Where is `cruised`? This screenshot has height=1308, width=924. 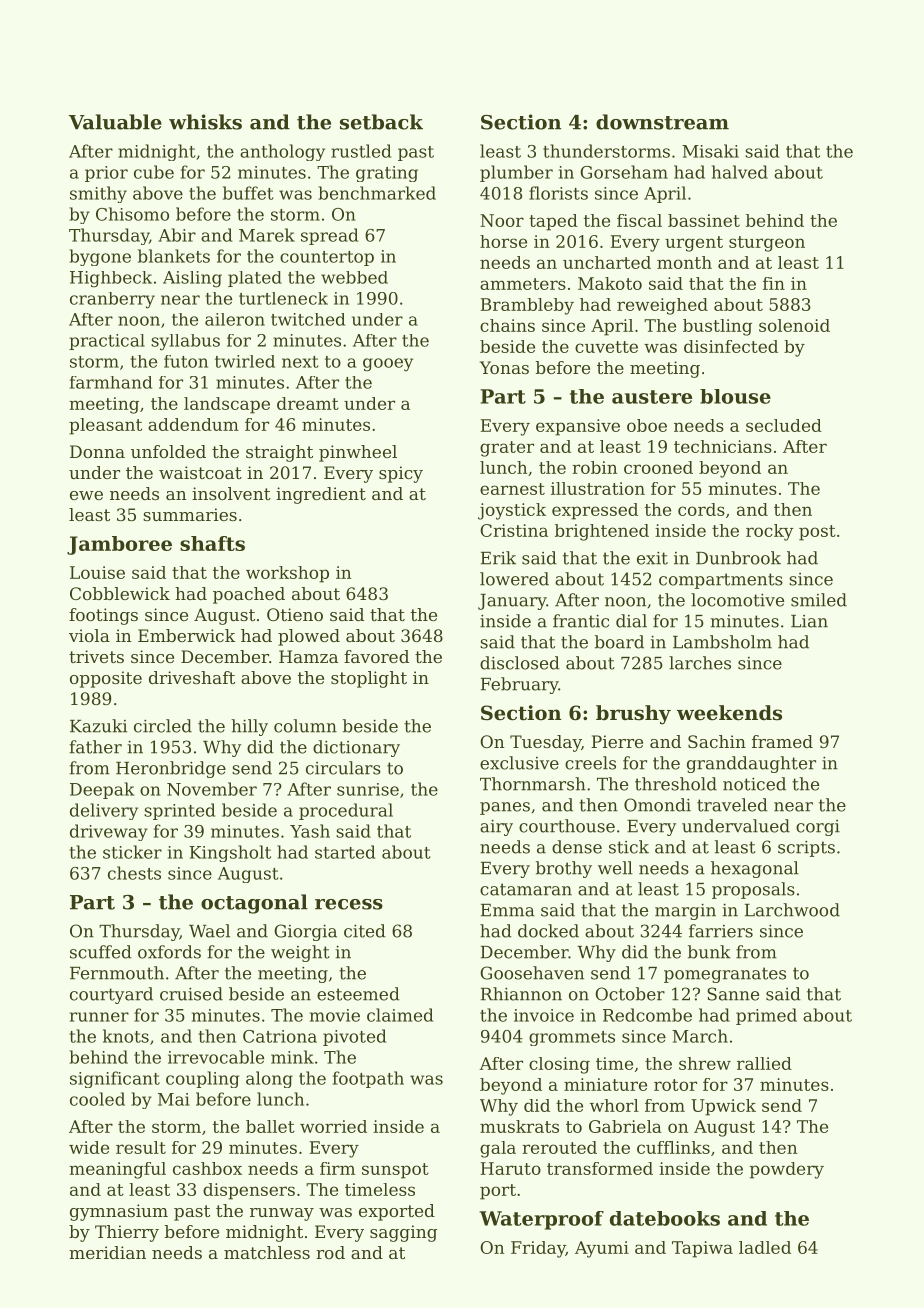
cruised is located at coordinates (191, 994).
